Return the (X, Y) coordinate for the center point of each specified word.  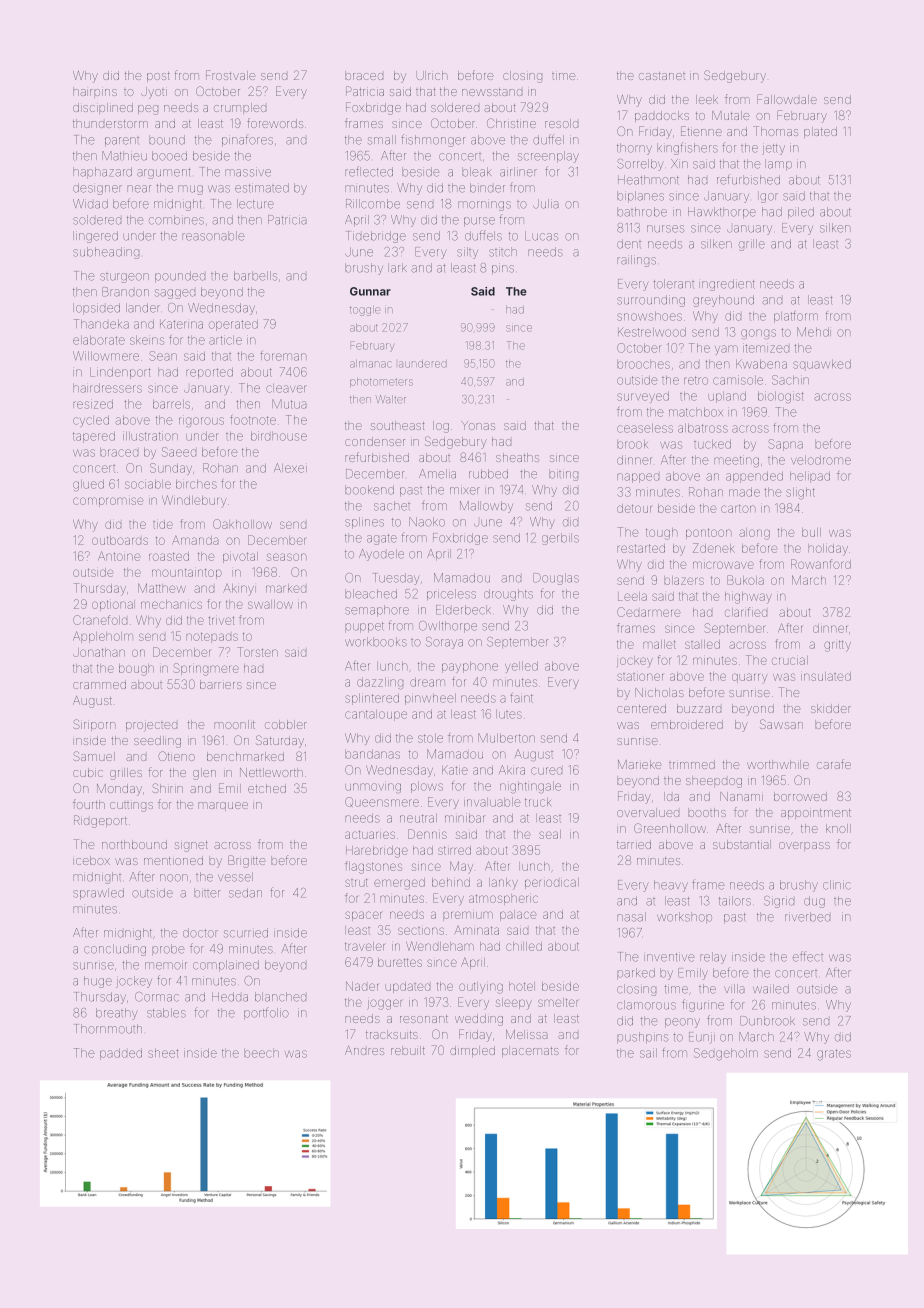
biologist (780, 397)
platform (796, 317)
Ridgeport (100, 821)
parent (122, 141)
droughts (508, 595)
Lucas (541, 236)
